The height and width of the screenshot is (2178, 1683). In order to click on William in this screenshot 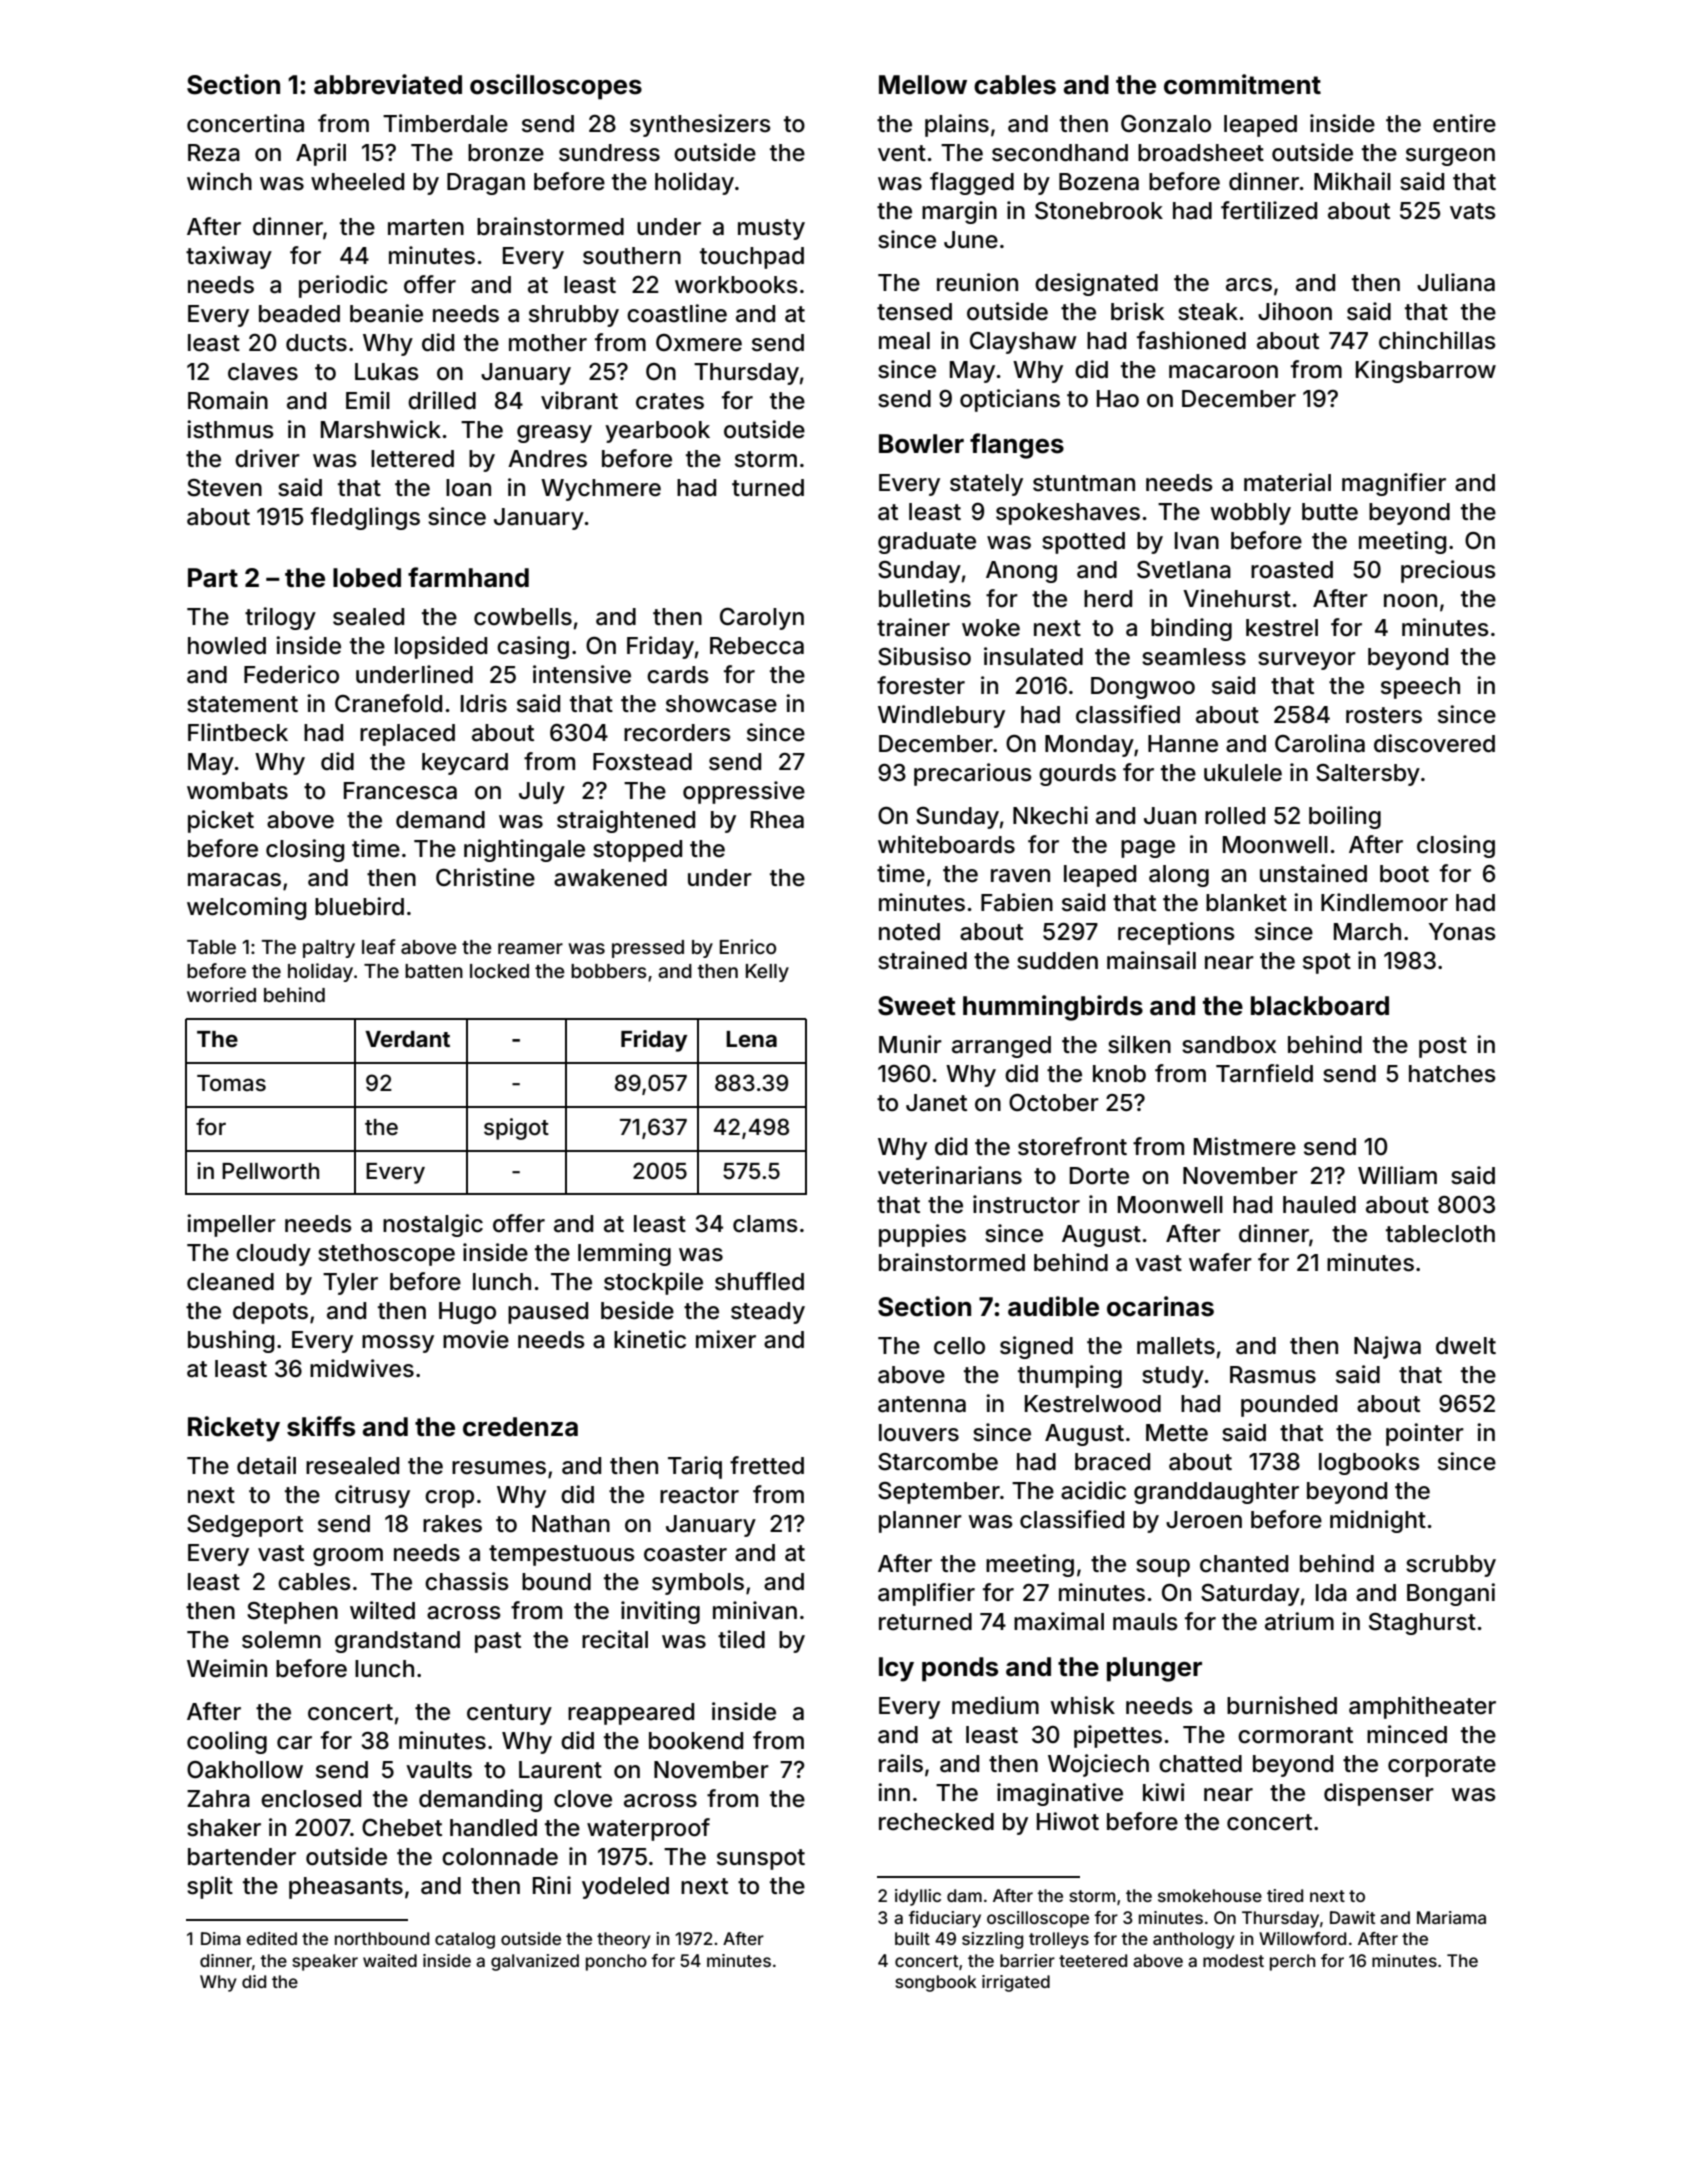, I will do `click(1397, 1175)`.
